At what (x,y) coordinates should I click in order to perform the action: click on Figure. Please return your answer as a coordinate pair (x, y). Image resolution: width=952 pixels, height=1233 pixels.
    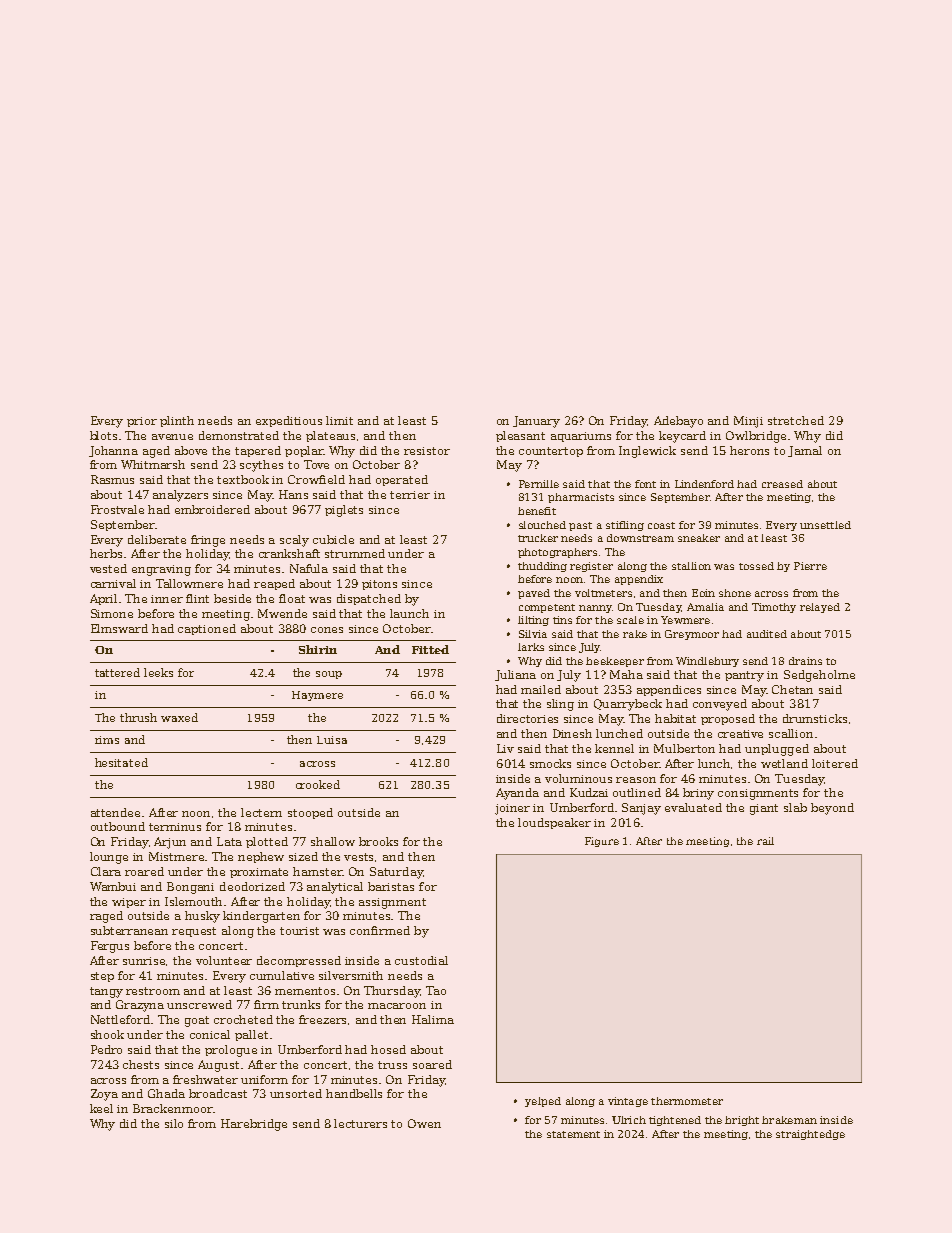
    Looking at the image, I should click on (602, 842).
